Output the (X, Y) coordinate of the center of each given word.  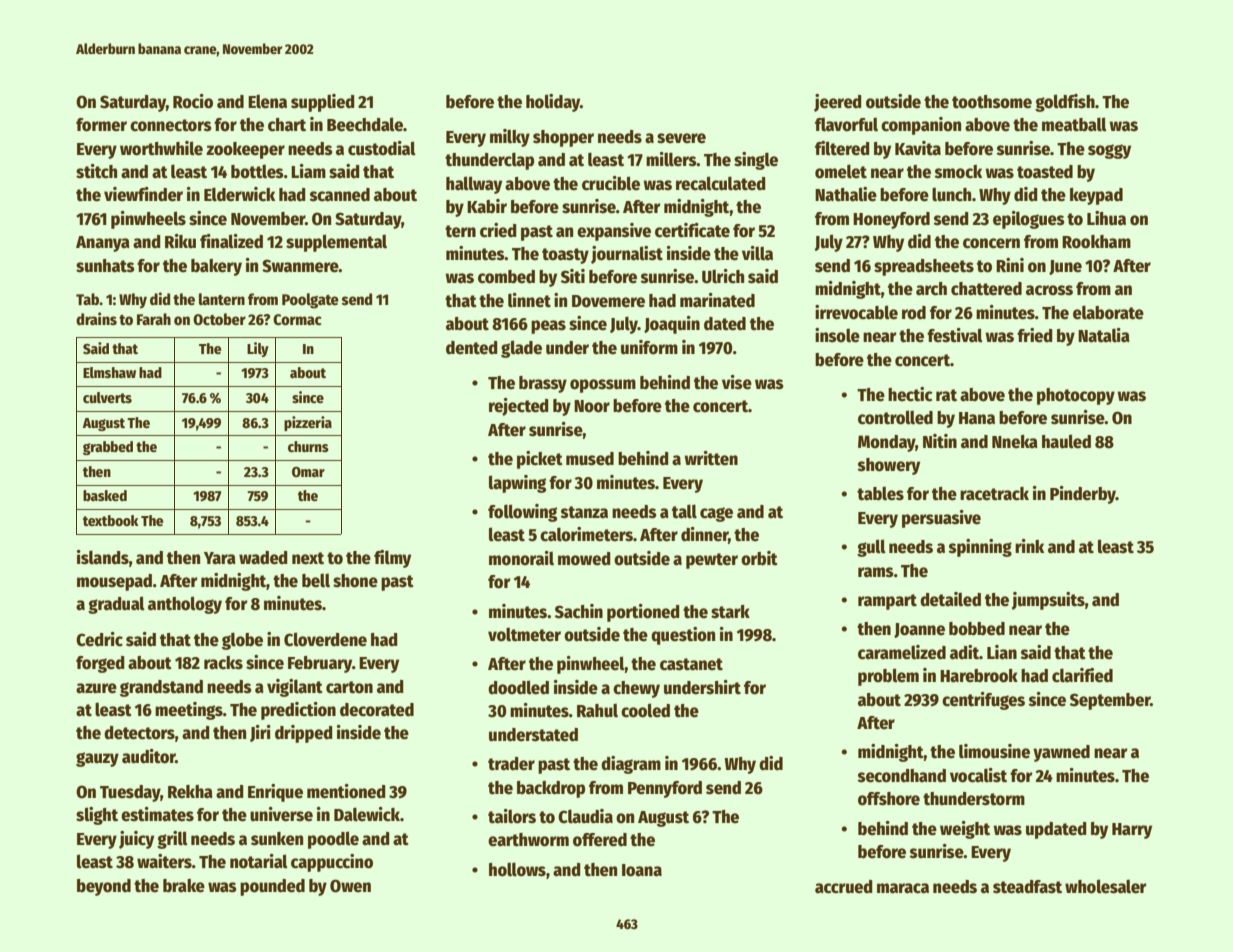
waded (263, 558)
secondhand (902, 776)
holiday (553, 103)
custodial (382, 148)
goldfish (1065, 103)
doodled (518, 687)
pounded (272, 887)
